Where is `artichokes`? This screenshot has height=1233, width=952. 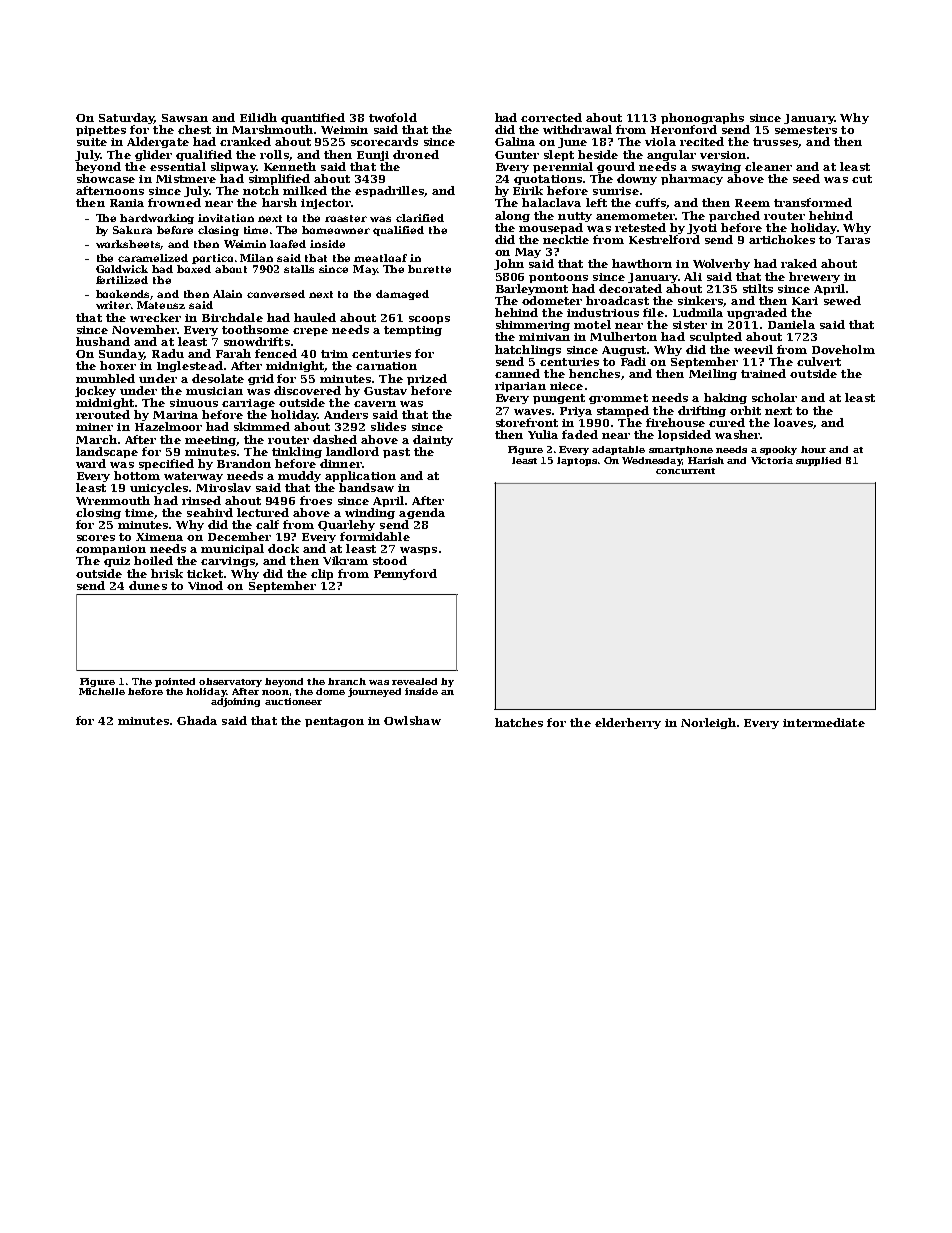
artichokes is located at coordinates (782, 239).
